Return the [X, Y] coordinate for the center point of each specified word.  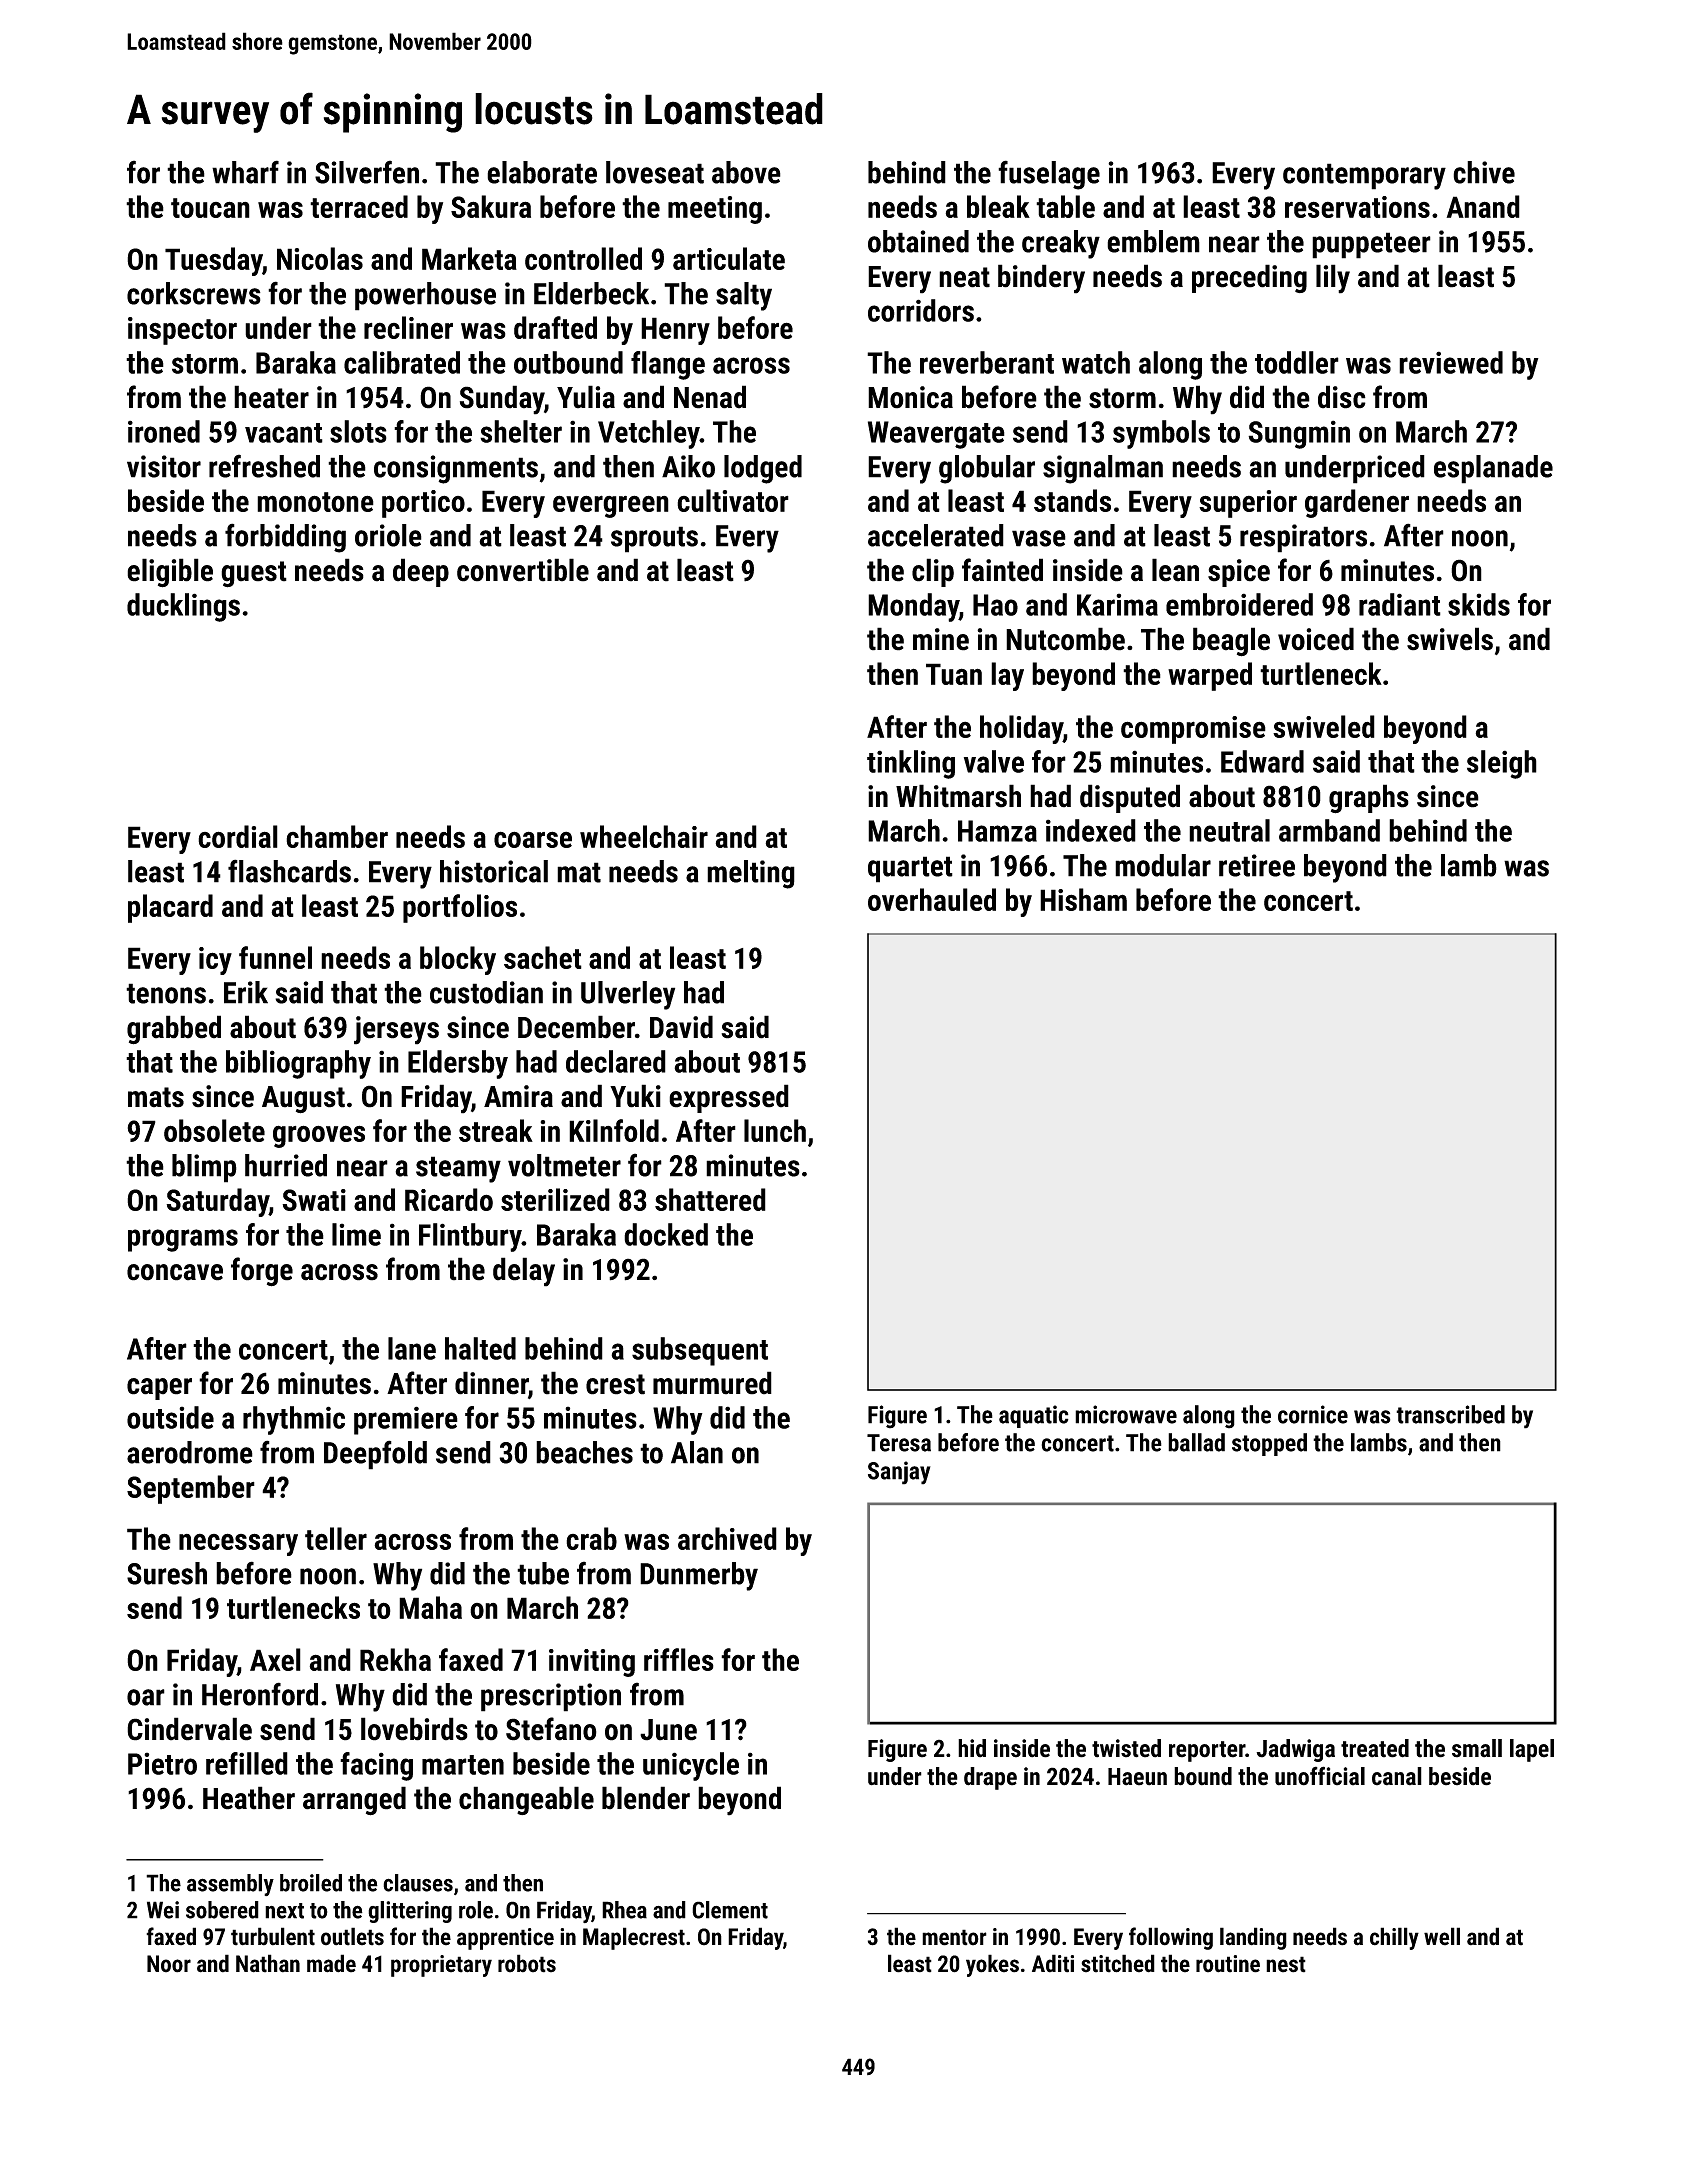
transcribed [1450, 1414]
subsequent [700, 1351]
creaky [1061, 244]
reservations [1357, 207]
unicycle [691, 1766]
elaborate [542, 172]
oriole [388, 535]
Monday [913, 607]
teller [336, 1538]
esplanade [1493, 469]
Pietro [162, 1763]
